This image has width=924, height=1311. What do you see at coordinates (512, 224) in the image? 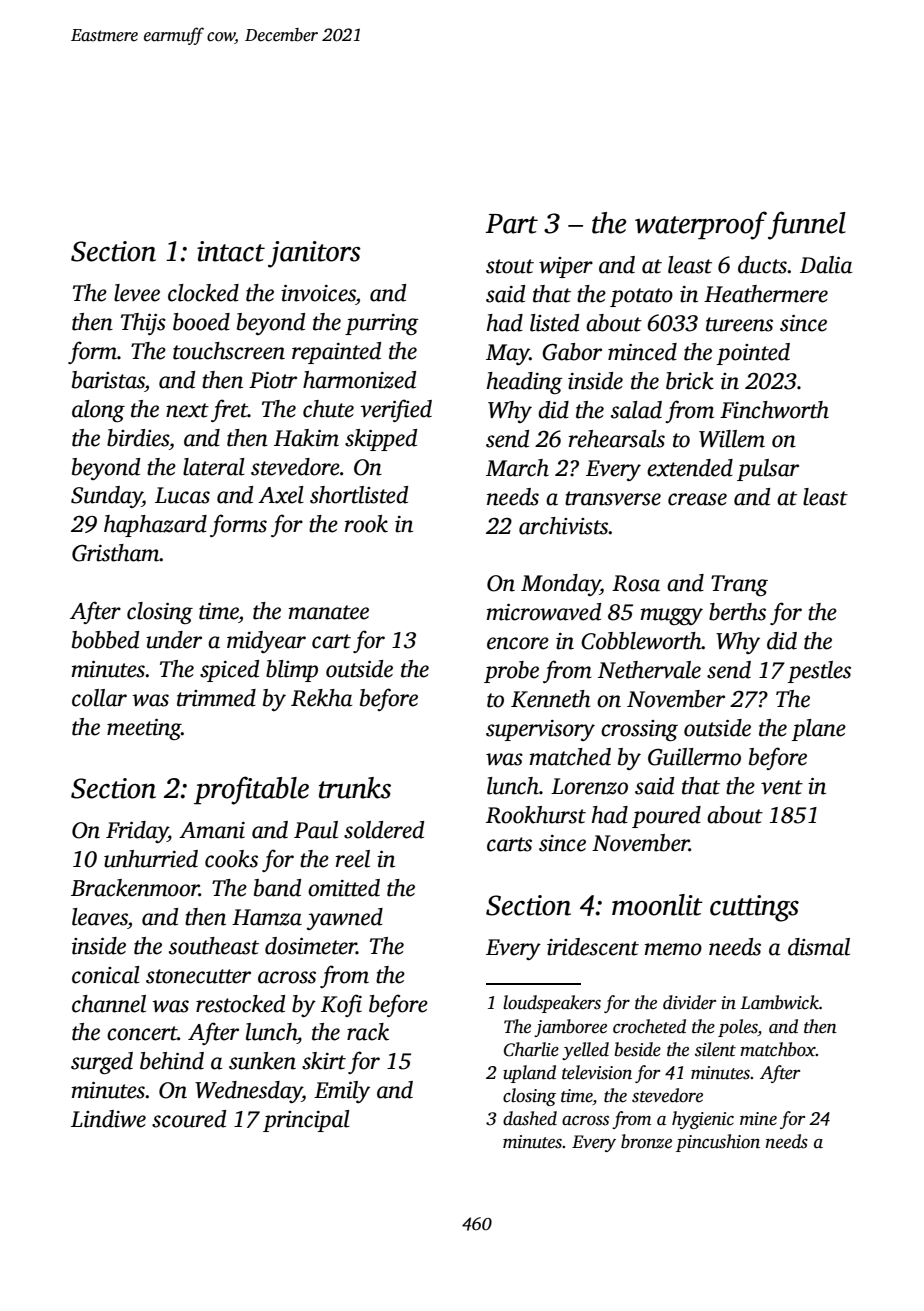
I see `Part` at bounding box center [512, 224].
